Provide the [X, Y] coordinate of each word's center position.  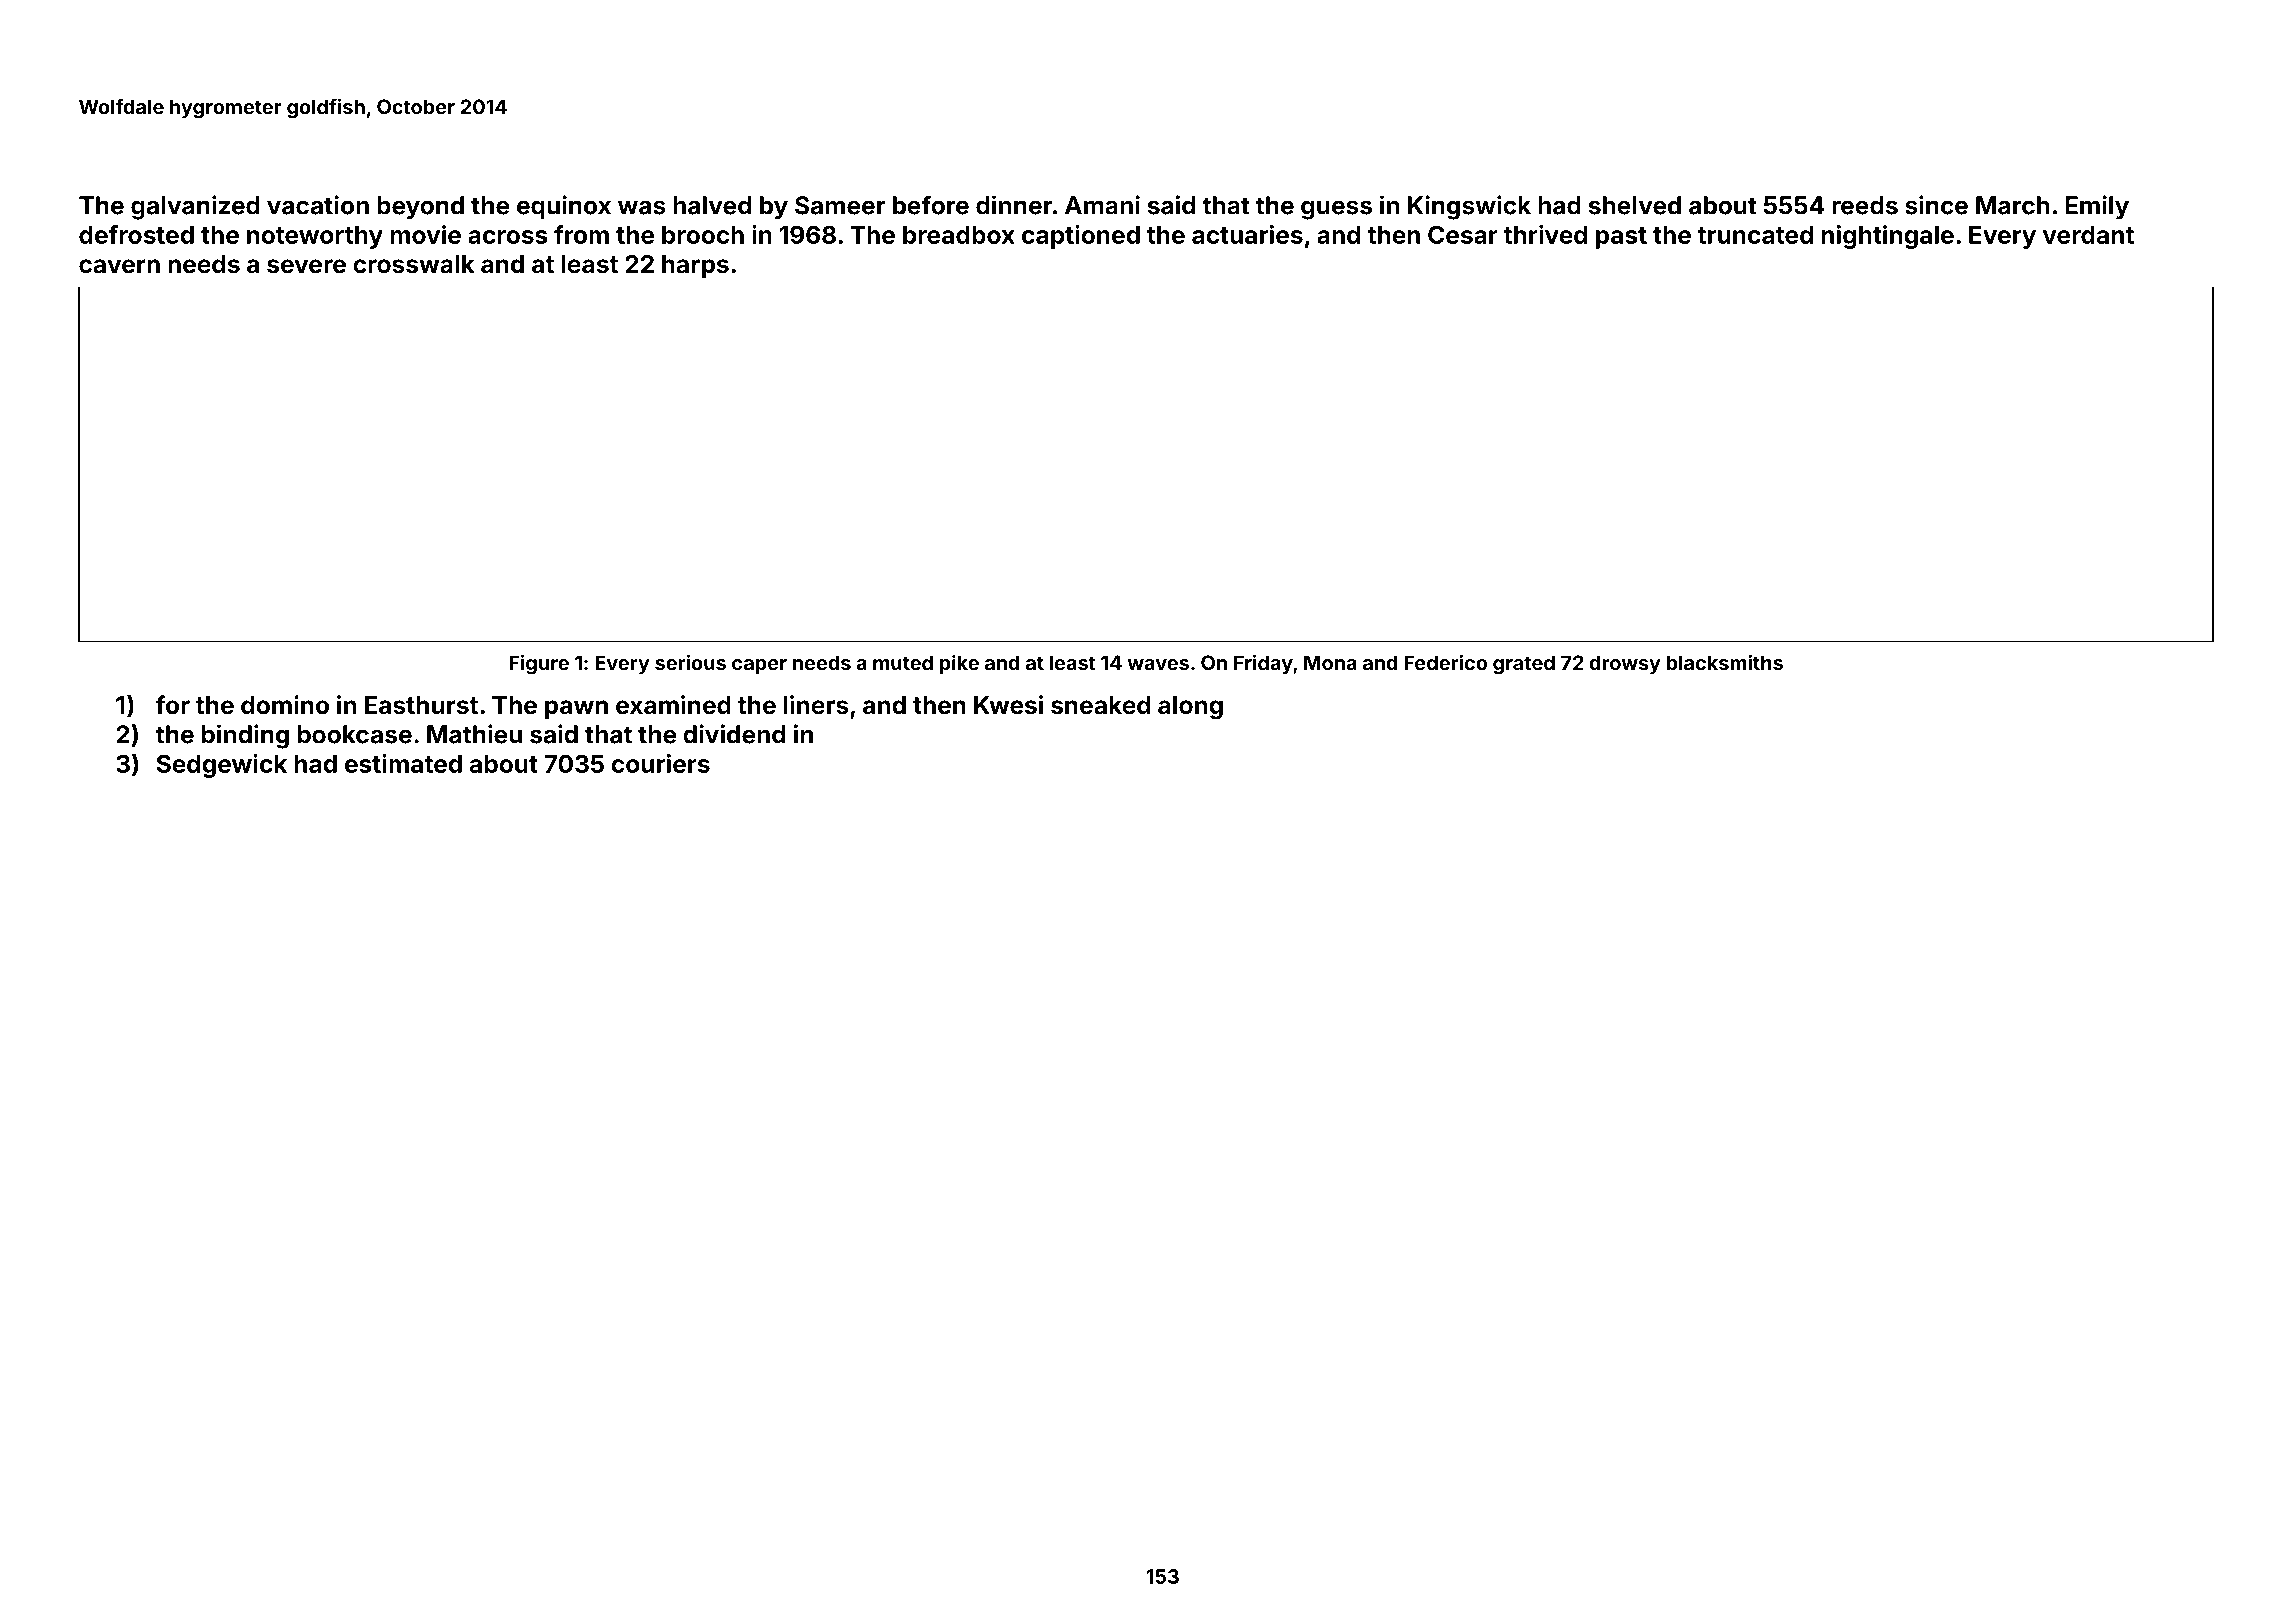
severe [306, 266]
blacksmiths [1725, 662]
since [1936, 205]
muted [903, 662]
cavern [119, 266]
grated [1524, 665]
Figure [539, 665]
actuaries [1247, 234]
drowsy [1625, 664]
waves [1158, 664]
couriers [660, 763]
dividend [734, 734]
